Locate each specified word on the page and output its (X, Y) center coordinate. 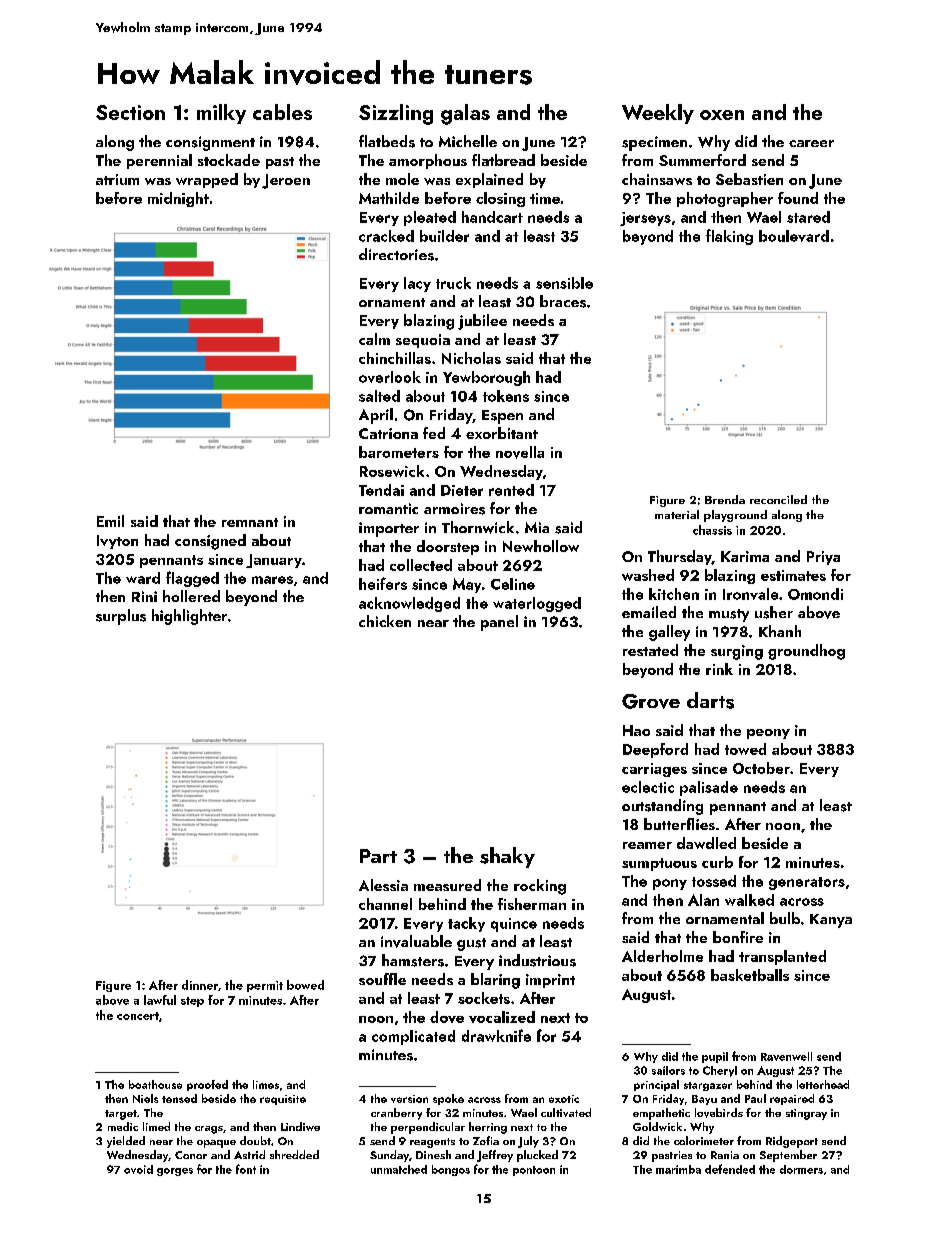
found (798, 198)
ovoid (138, 1169)
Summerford (702, 160)
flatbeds (387, 141)
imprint (550, 981)
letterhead (823, 1084)
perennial (159, 161)
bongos (451, 1170)
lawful (160, 1000)
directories (396, 254)
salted (379, 396)
